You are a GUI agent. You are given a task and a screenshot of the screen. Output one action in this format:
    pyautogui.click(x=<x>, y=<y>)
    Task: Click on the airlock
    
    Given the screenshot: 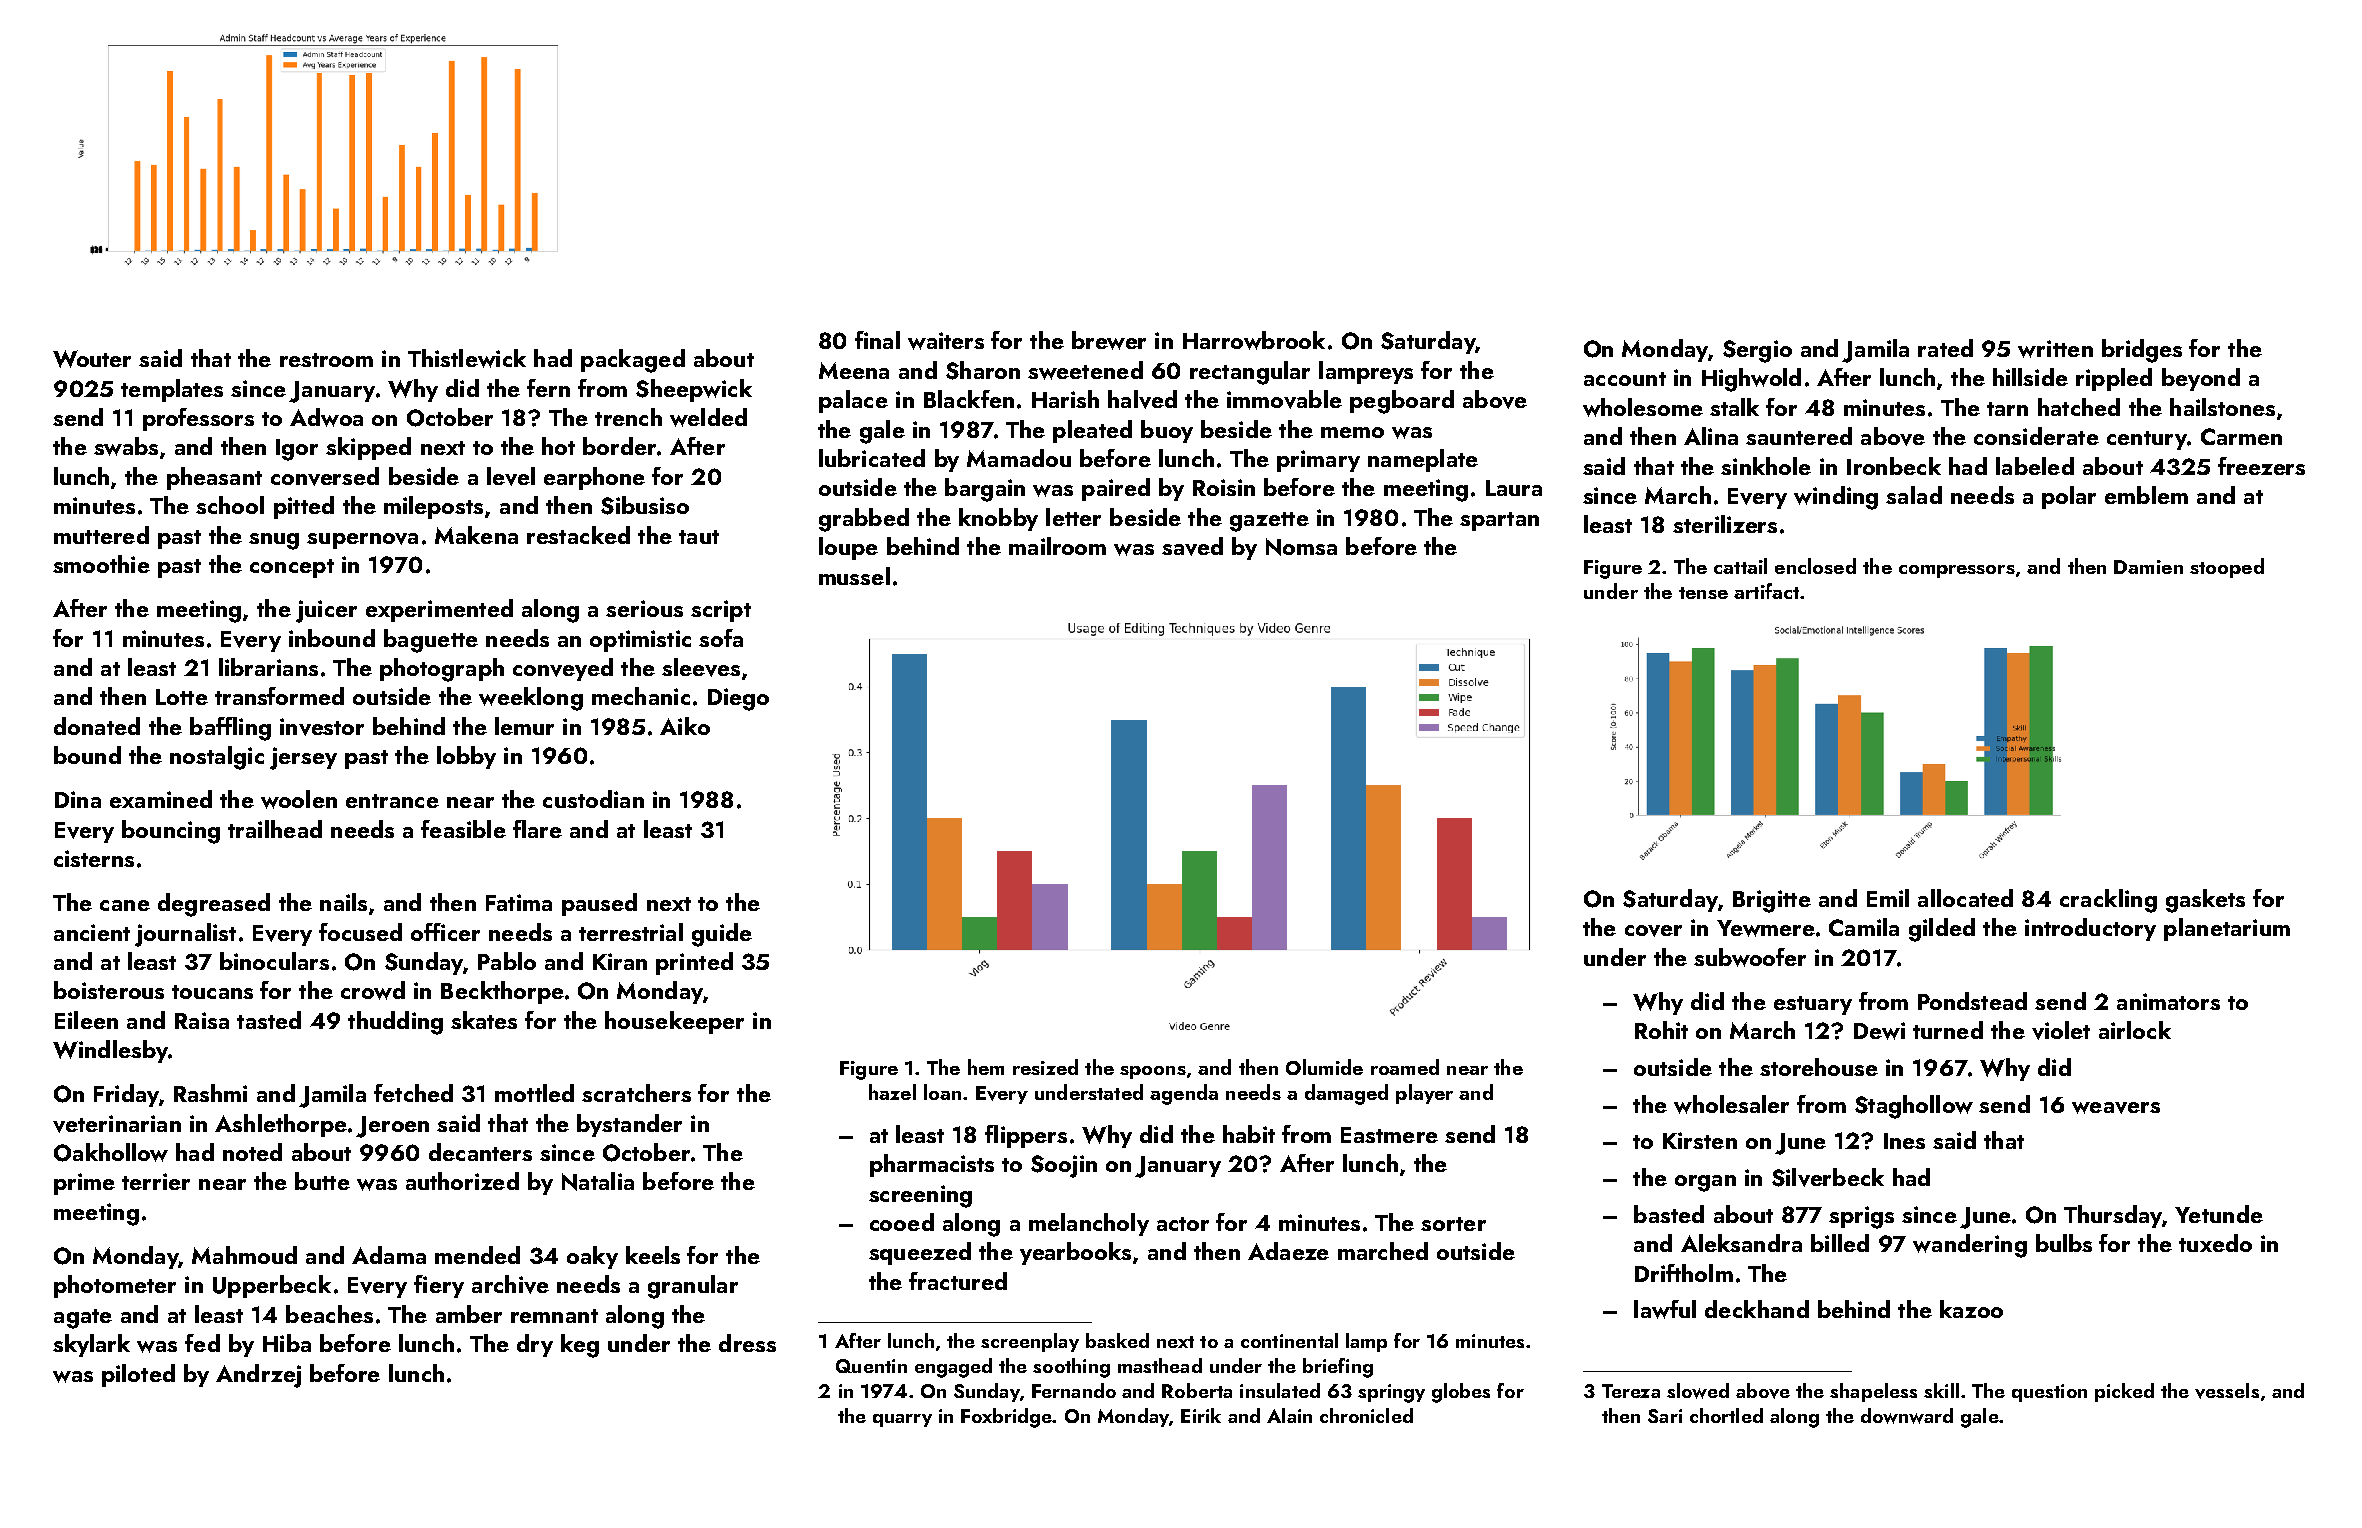 What is the action you would take?
    pyautogui.click(x=2135, y=1030)
